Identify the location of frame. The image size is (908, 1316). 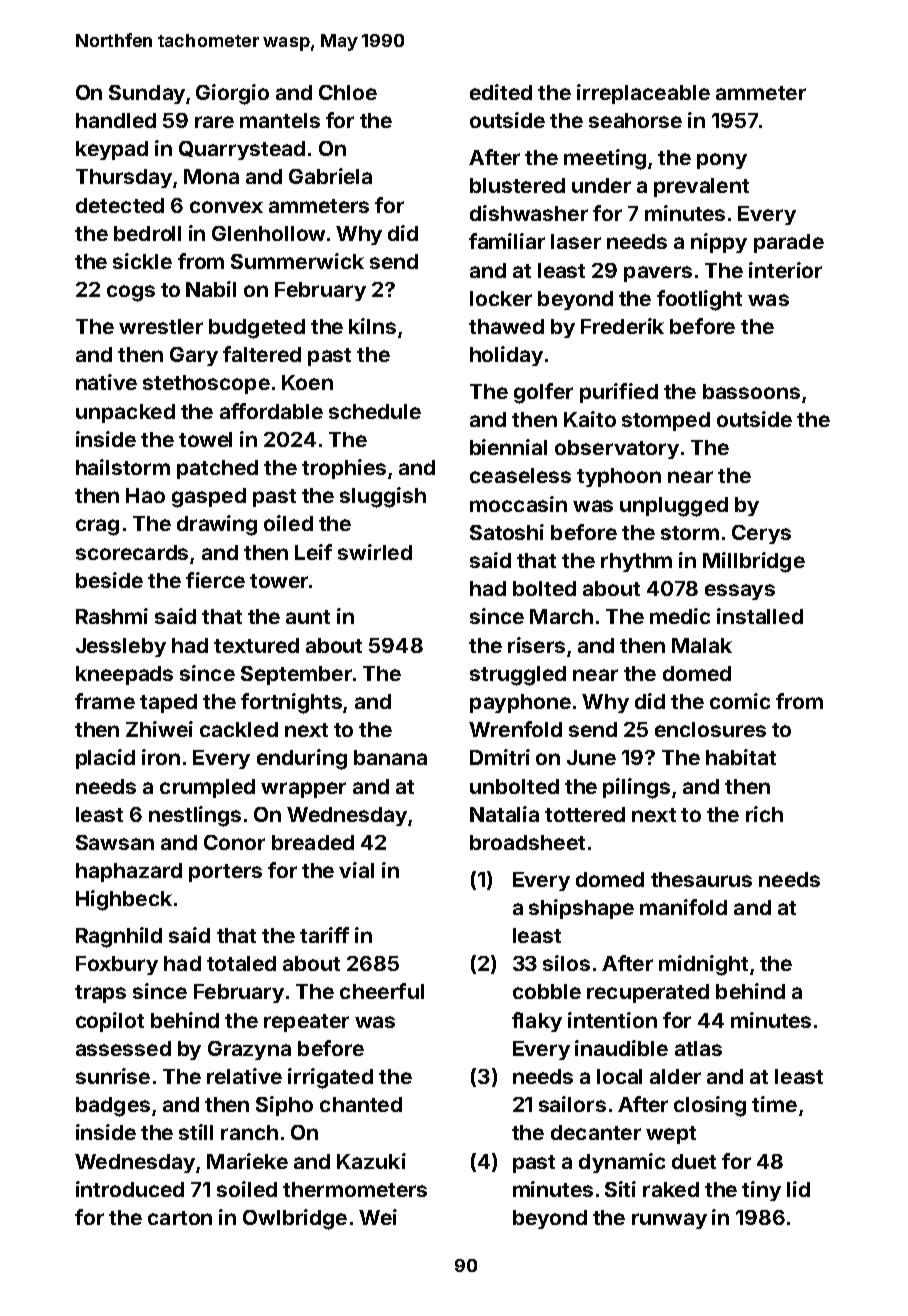
(105, 701).
